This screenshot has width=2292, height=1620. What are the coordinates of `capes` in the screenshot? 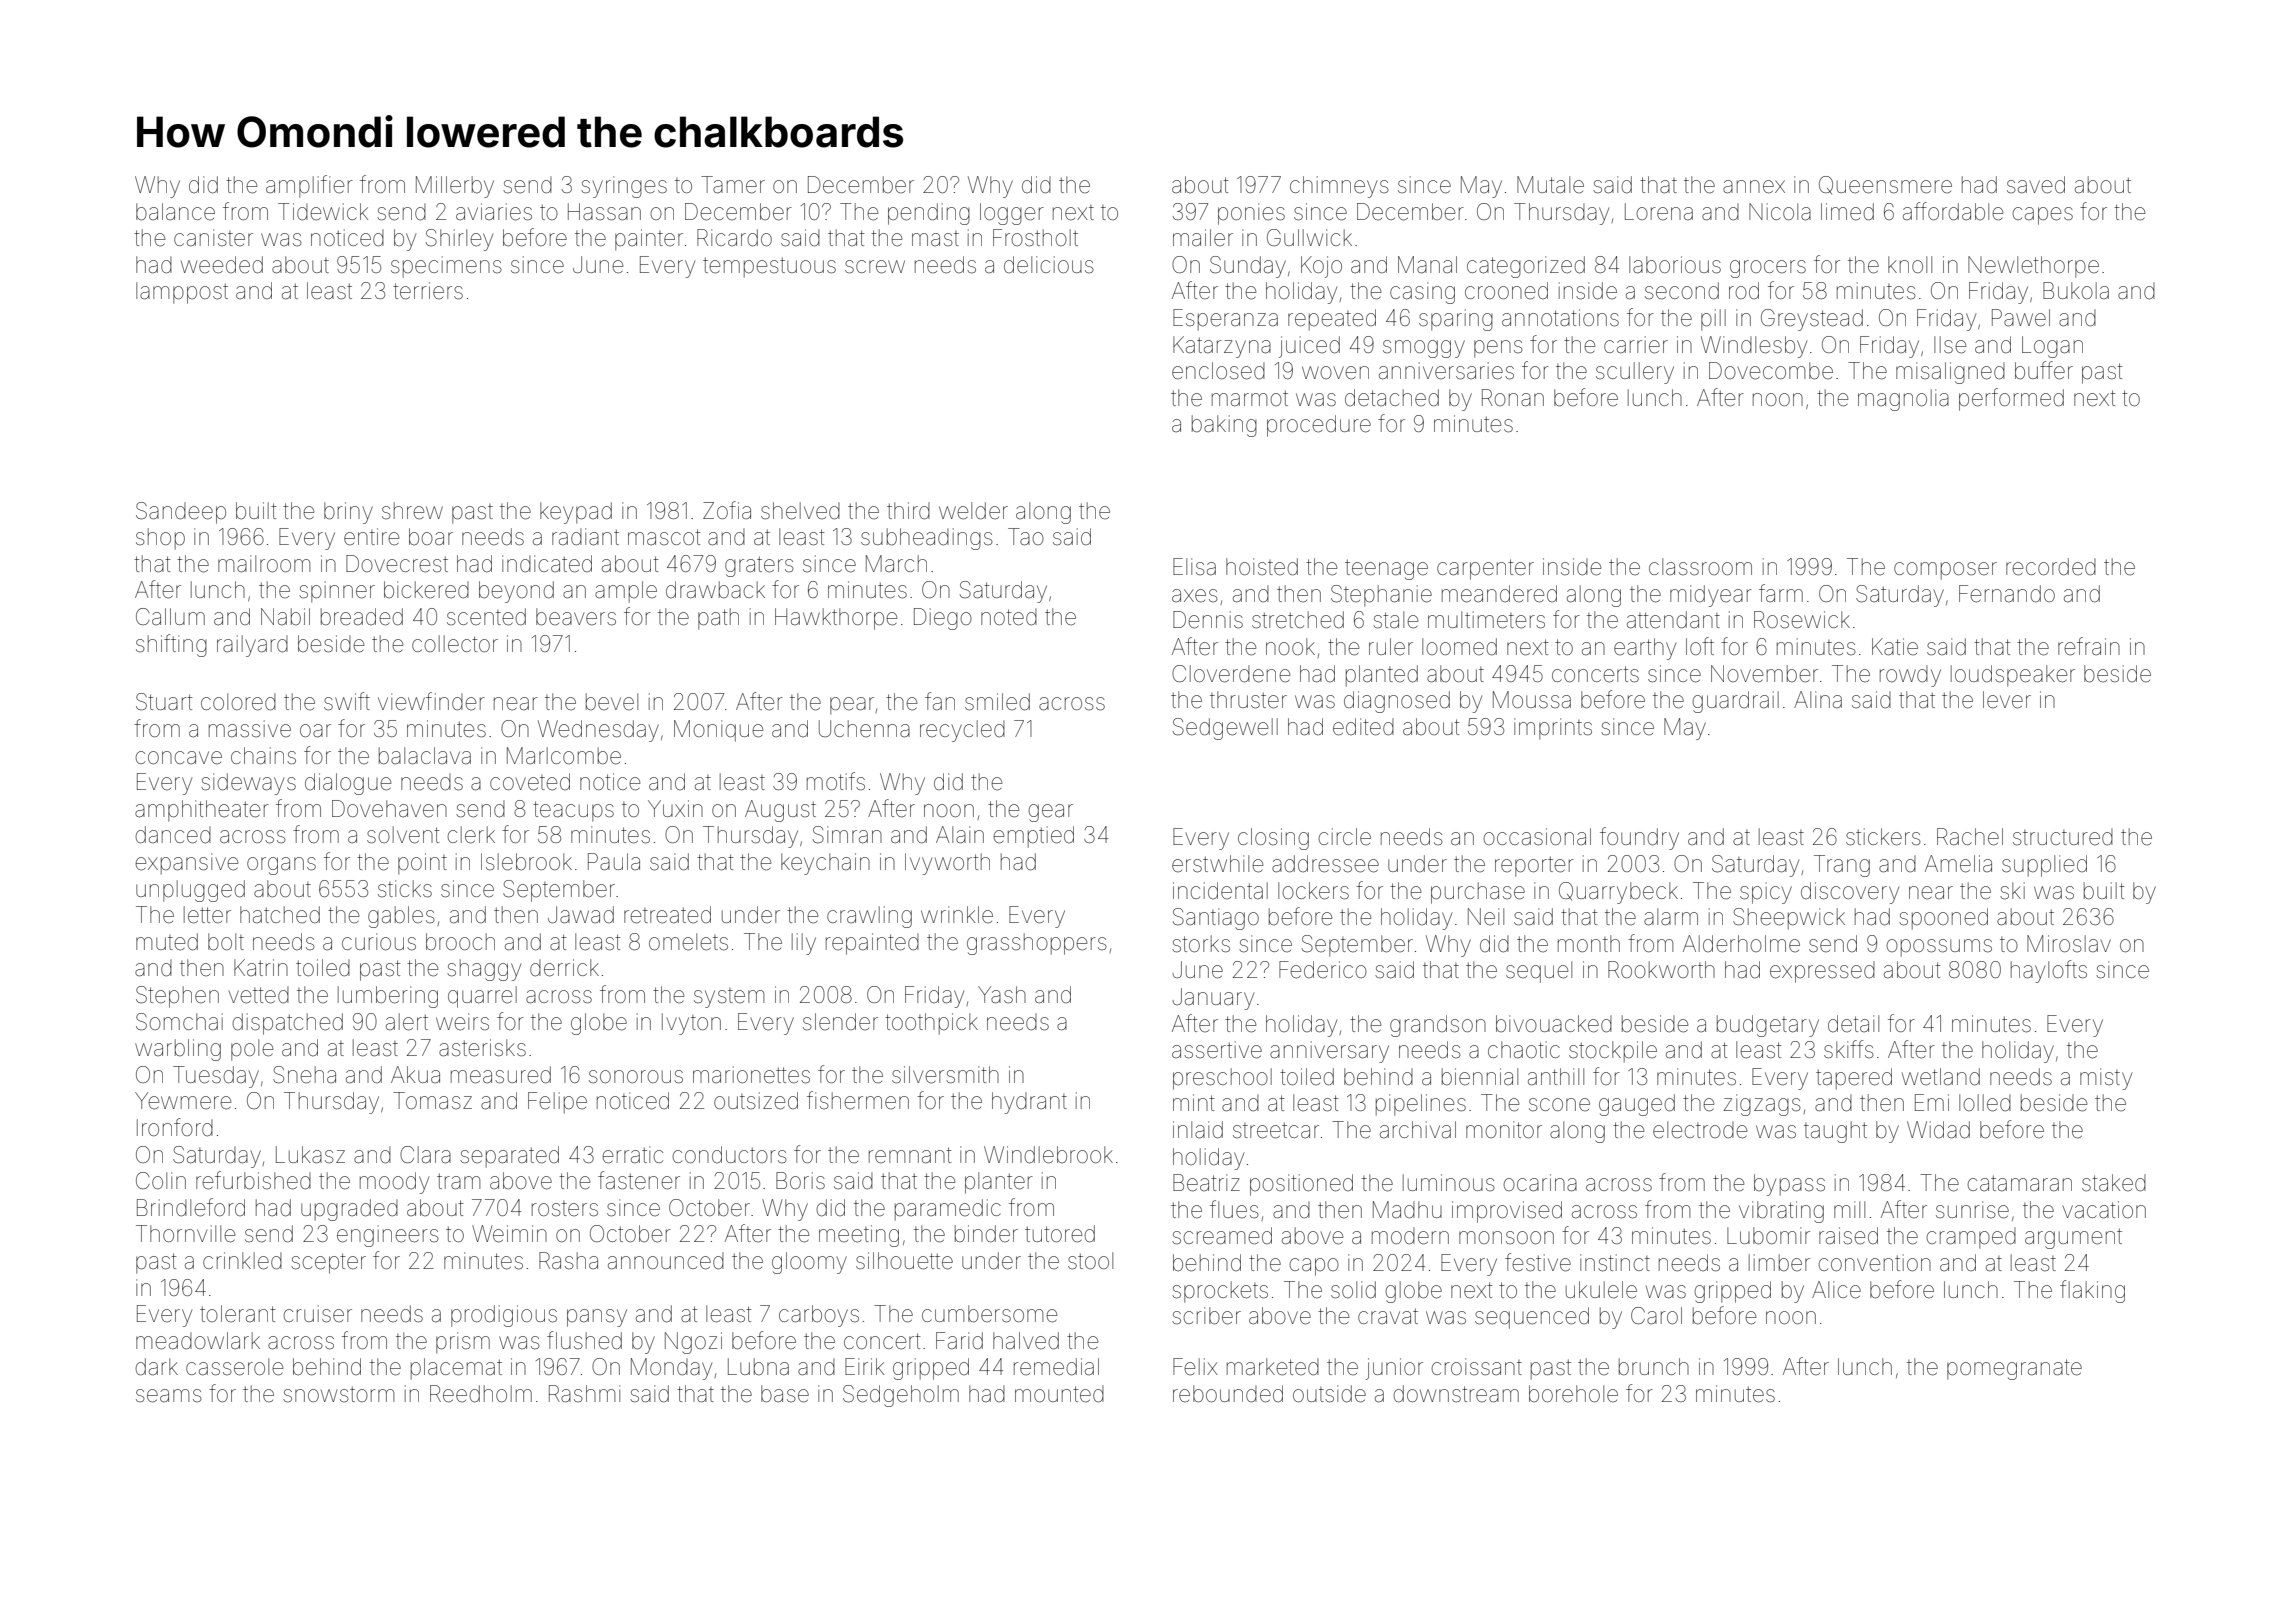 It's located at (2042, 216).
